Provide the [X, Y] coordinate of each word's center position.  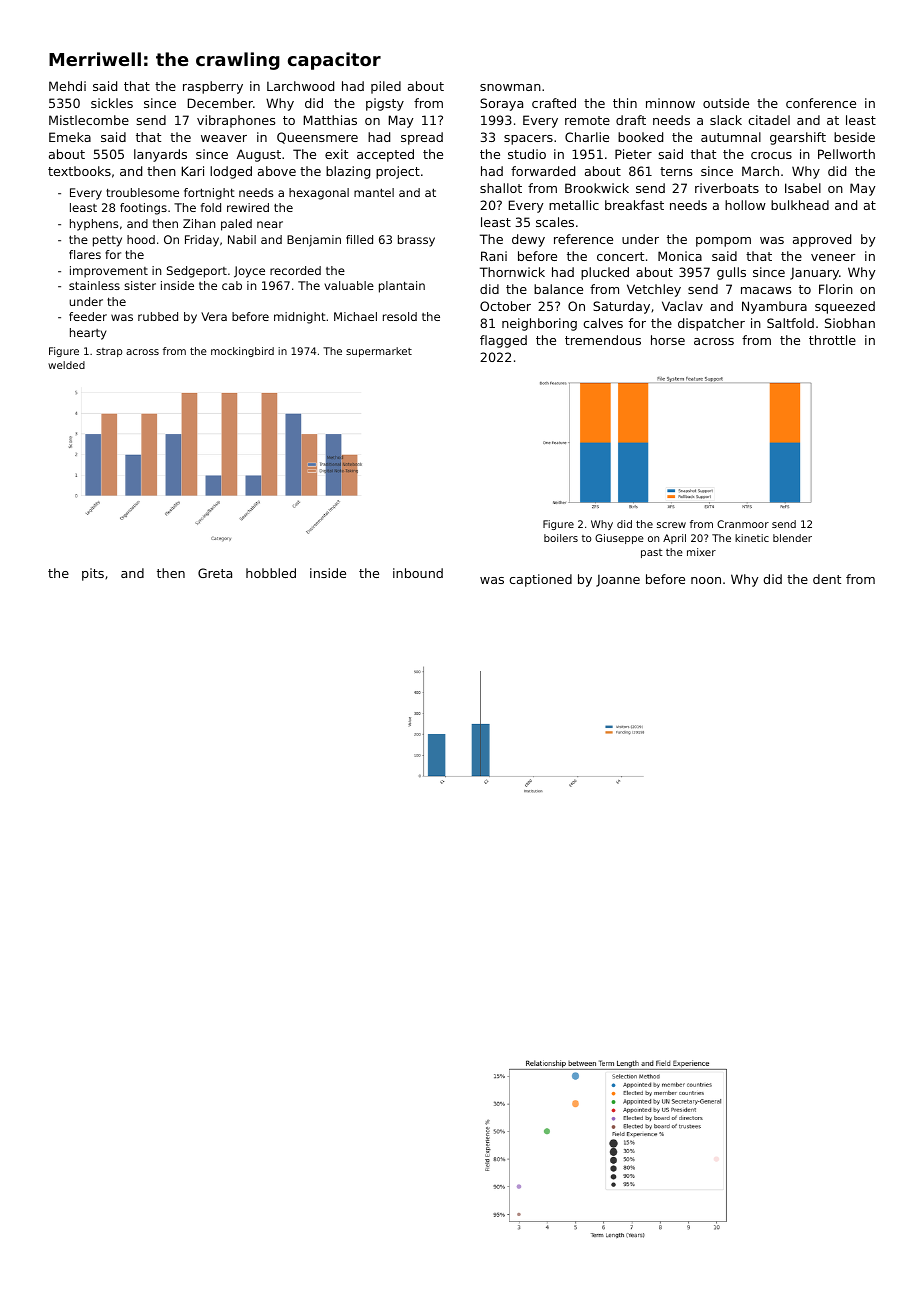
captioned [540, 580]
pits [93, 574]
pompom [723, 242]
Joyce [249, 272]
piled [386, 87]
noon [706, 580]
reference [583, 239]
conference [821, 103]
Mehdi [67, 86]
